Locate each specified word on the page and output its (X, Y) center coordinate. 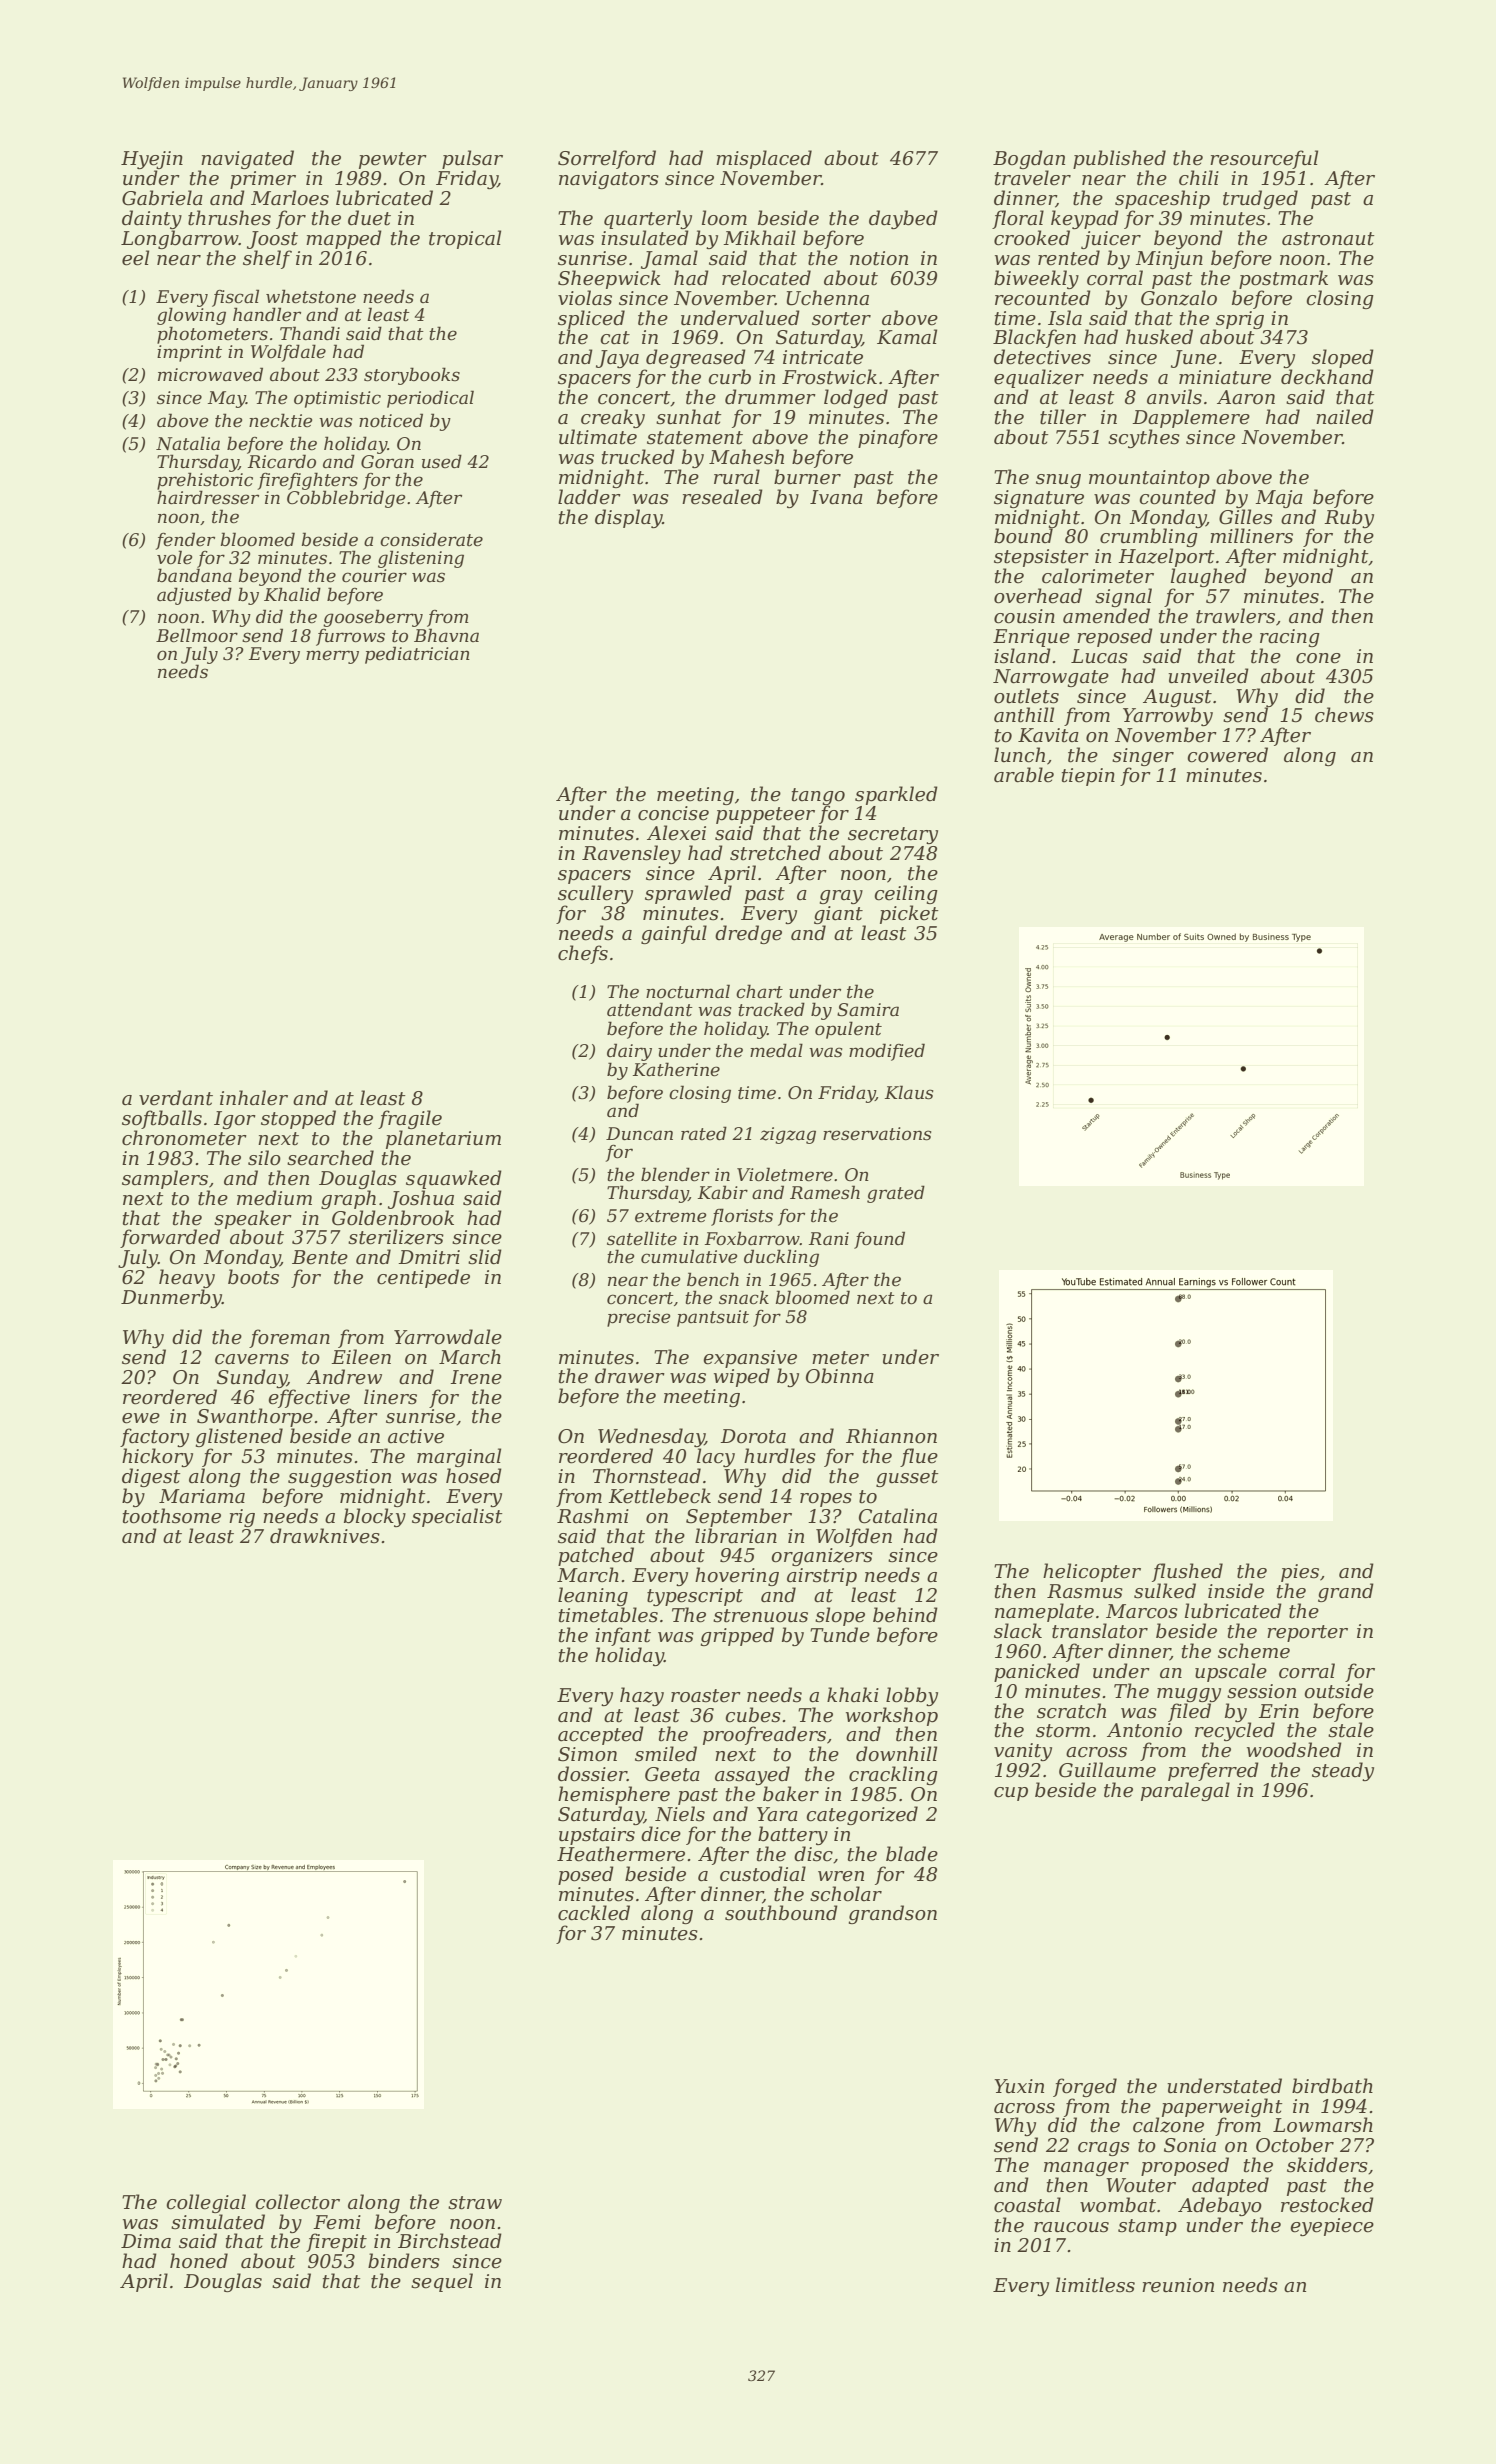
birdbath (1332, 2086)
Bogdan (1029, 159)
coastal (1027, 2205)
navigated (247, 159)
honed (199, 2261)
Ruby (1349, 518)
